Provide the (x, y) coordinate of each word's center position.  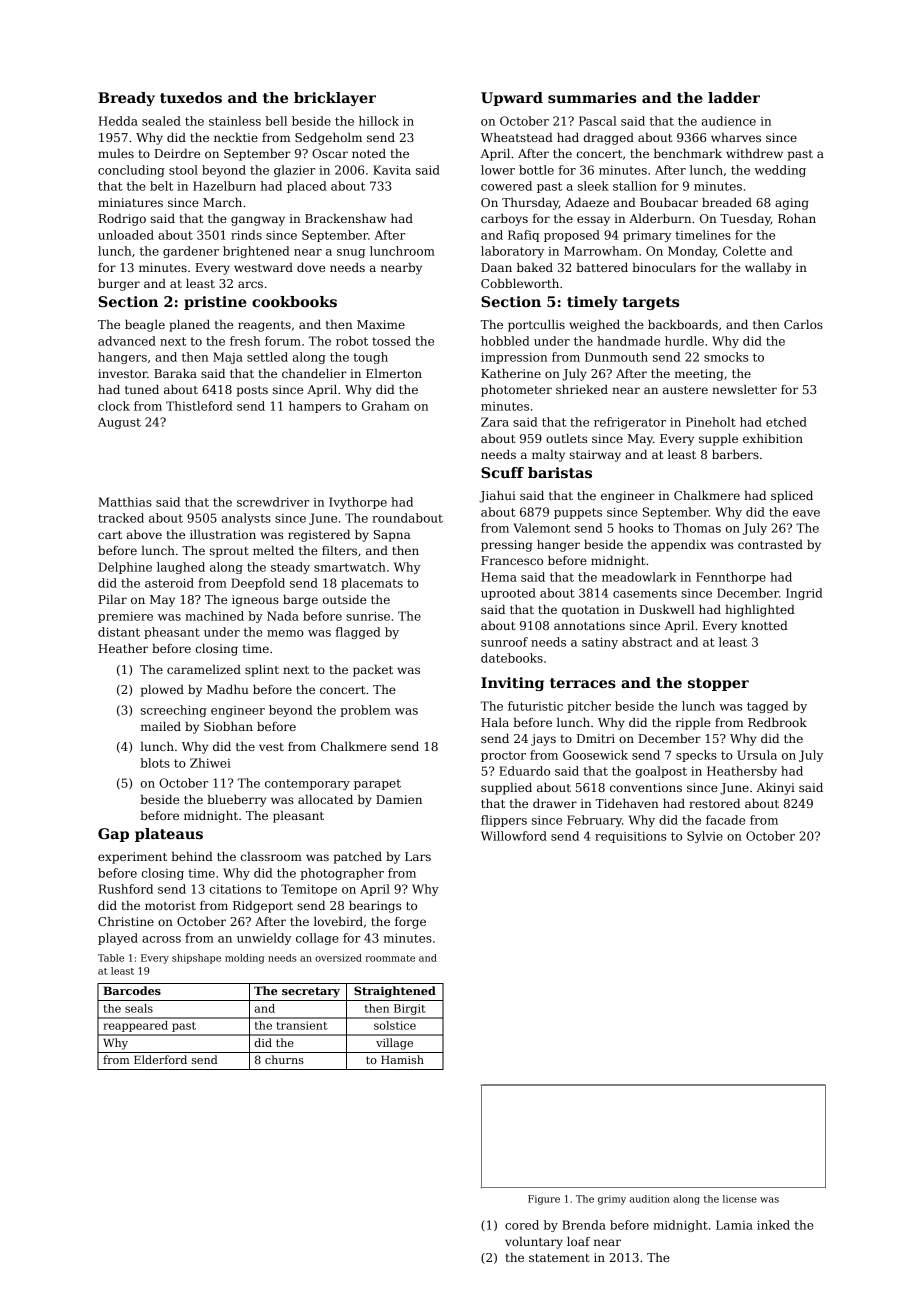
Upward (512, 99)
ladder (734, 97)
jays (543, 740)
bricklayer (335, 99)
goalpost (661, 772)
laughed (181, 568)
